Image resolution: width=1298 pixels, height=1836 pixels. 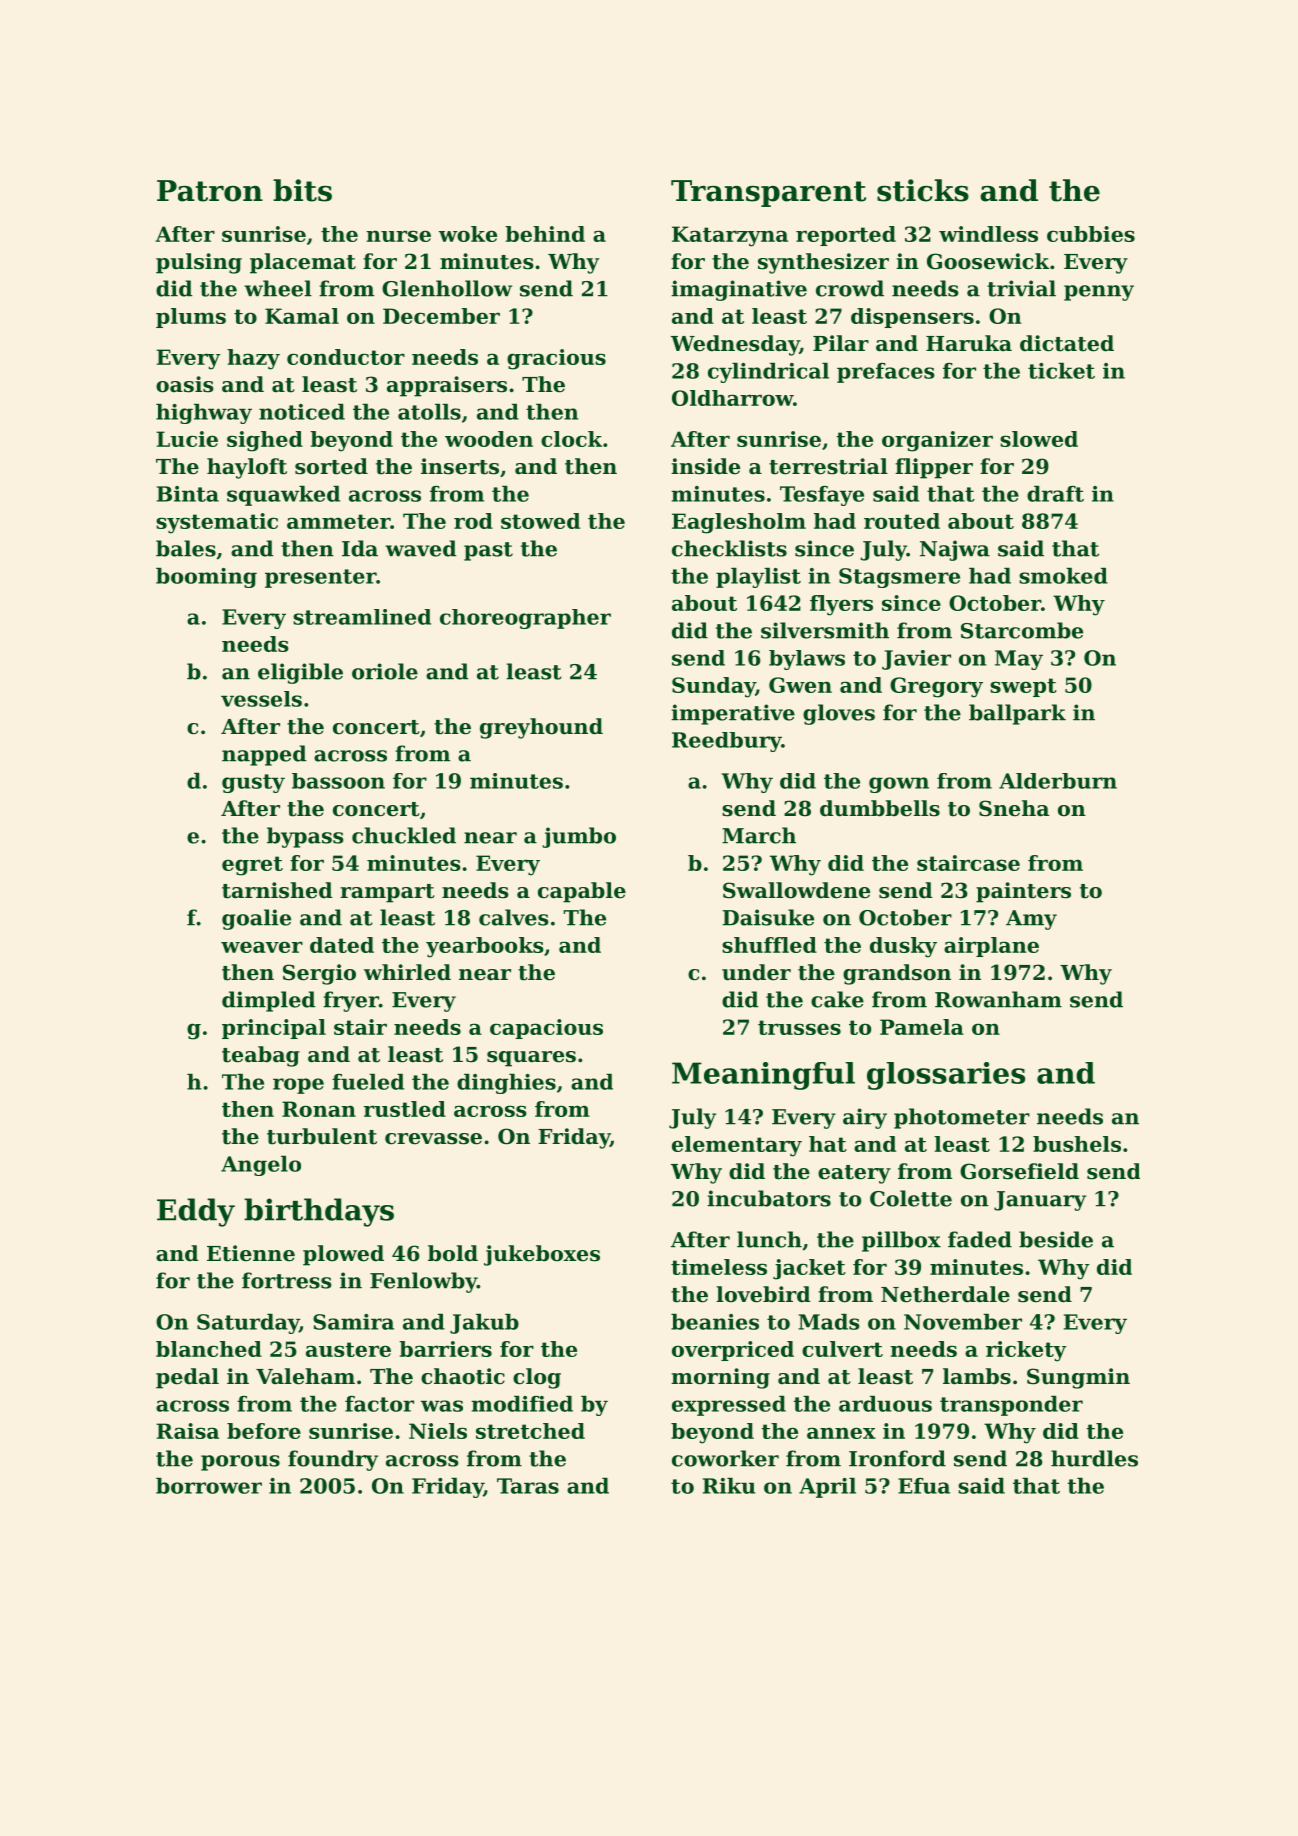 What do you see at coordinates (525, 619) in the screenshot?
I see `choreographer` at bounding box center [525, 619].
